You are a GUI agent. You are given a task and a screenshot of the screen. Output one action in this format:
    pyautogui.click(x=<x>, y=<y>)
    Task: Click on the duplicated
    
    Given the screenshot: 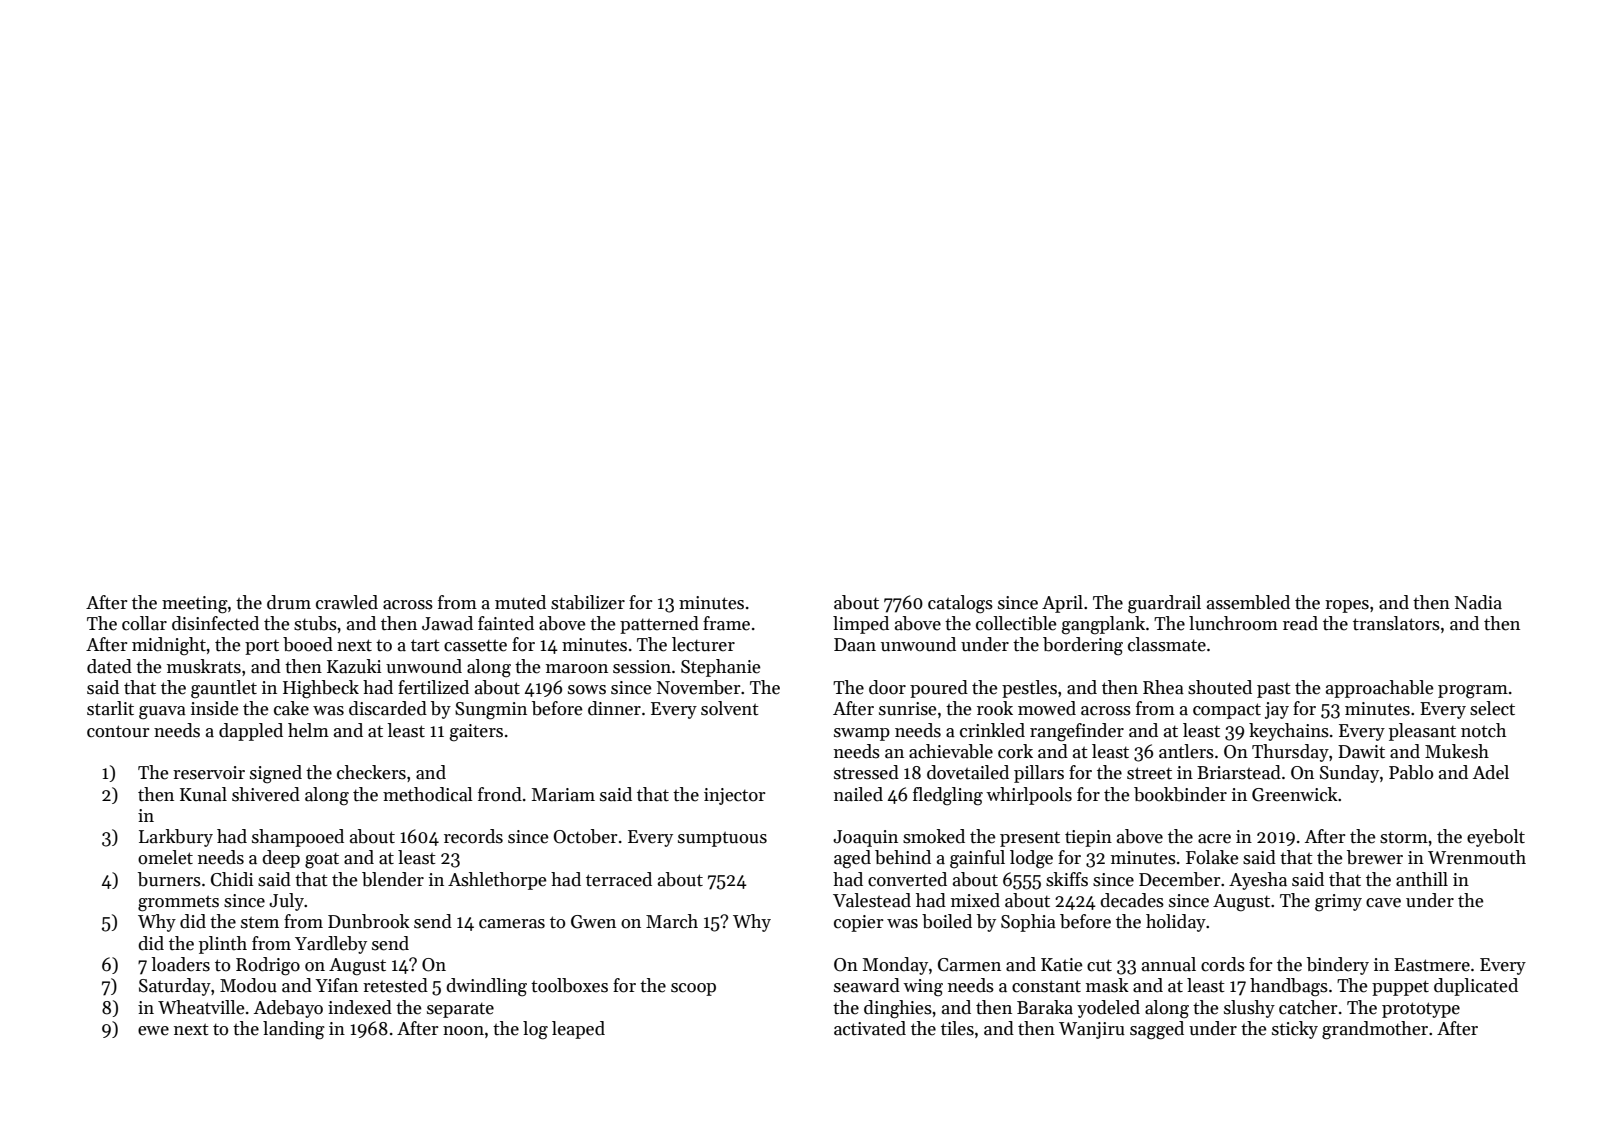 What is the action you would take?
    pyautogui.click(x=1476, y=987)
